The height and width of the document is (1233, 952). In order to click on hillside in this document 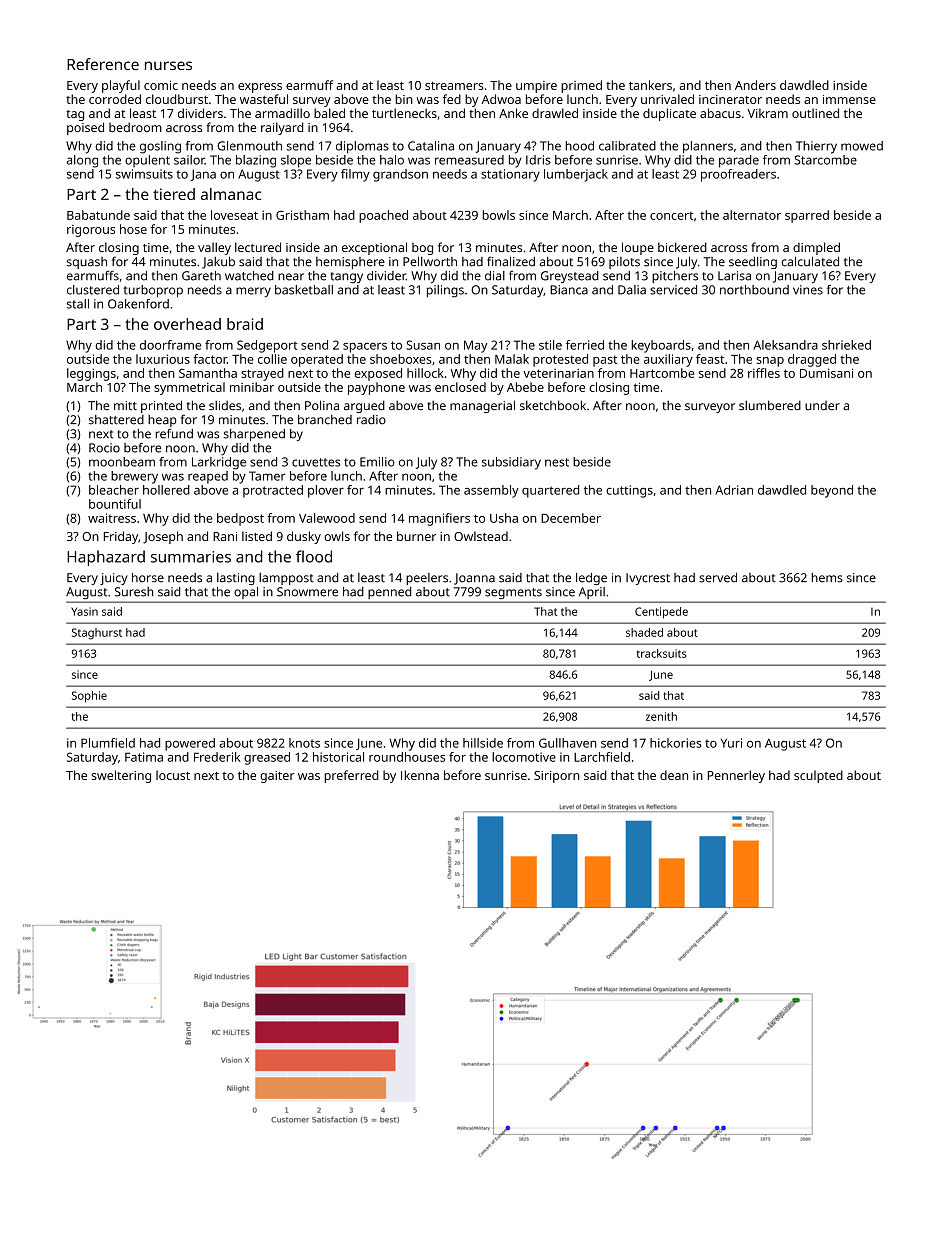, I will do `click(483, 743)`.
